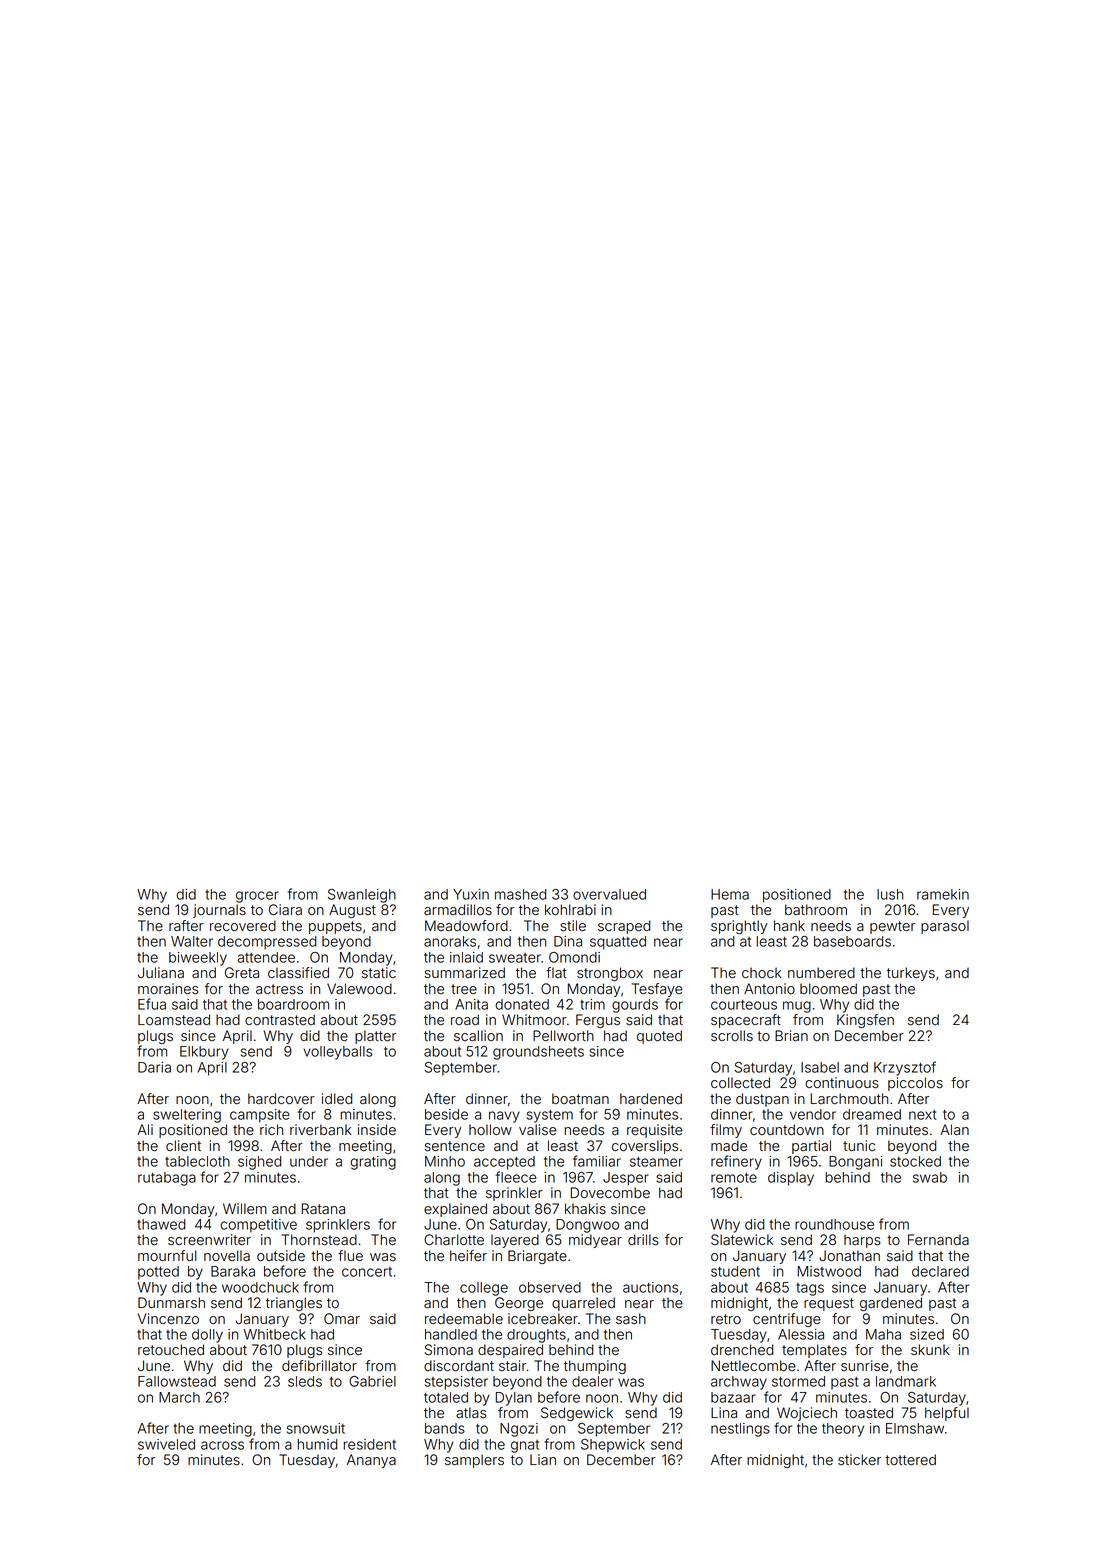 The height and width of the page is (1566, 1107). I want to click on auctions, so click(650, 1287).
